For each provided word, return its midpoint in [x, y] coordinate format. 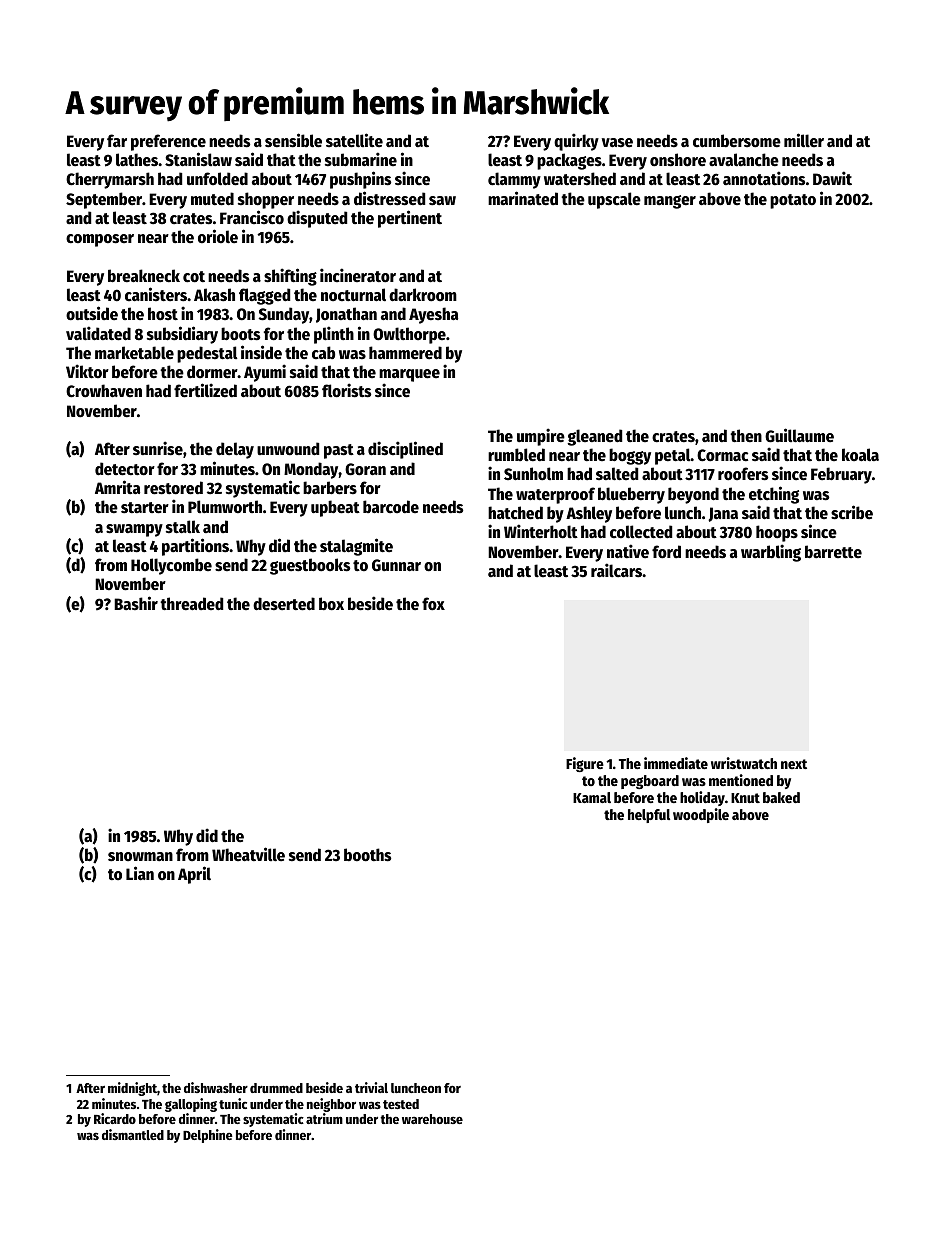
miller [804, 140]
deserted [284, 604]
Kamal [592, 797]
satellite [354, 140]
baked [781, 797]
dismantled [133, 1134]
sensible [293, 140]
